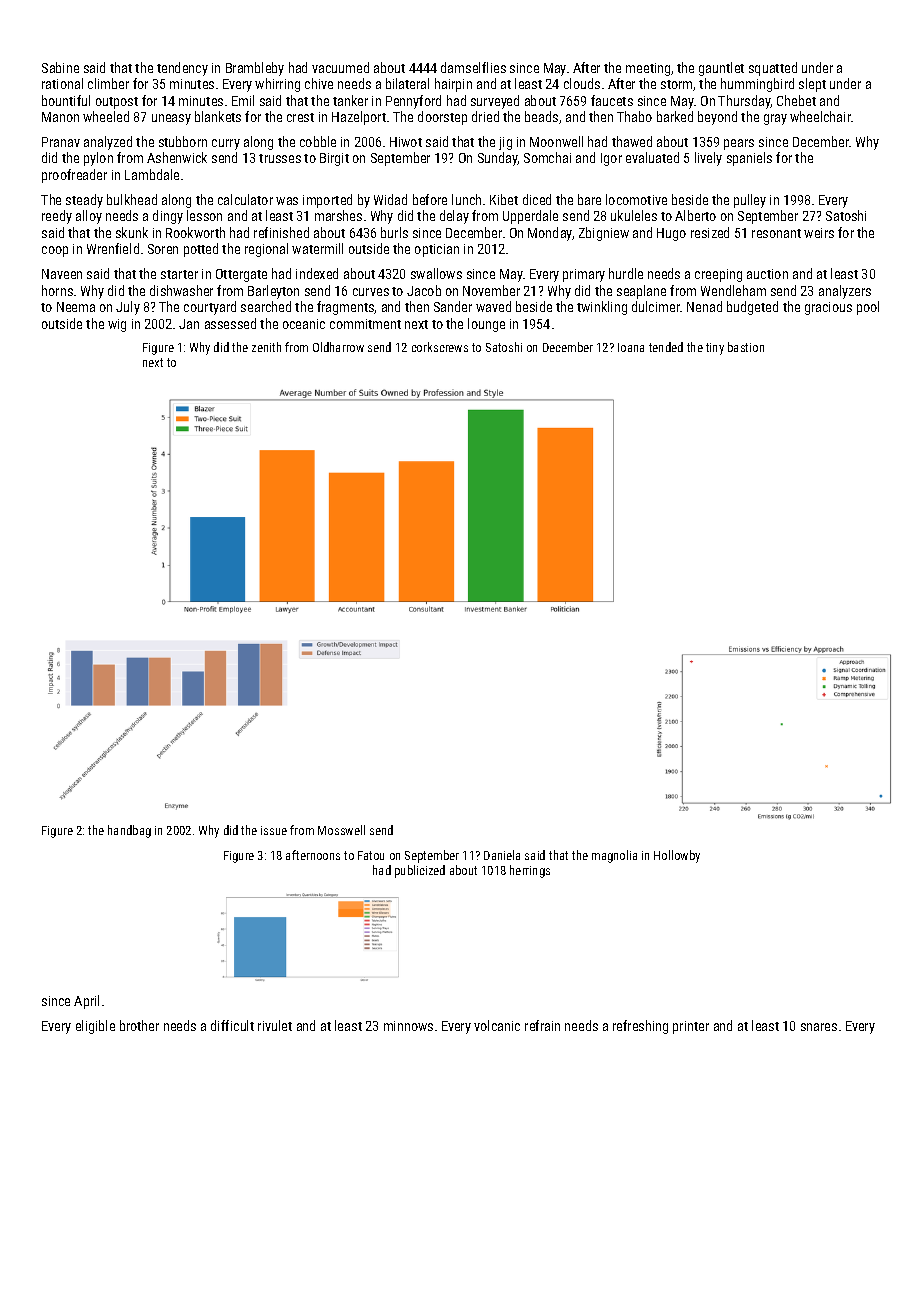 The height and width of the screenshot is (1308, 924). I want to click on Oldharrow, so click(338, 347).
